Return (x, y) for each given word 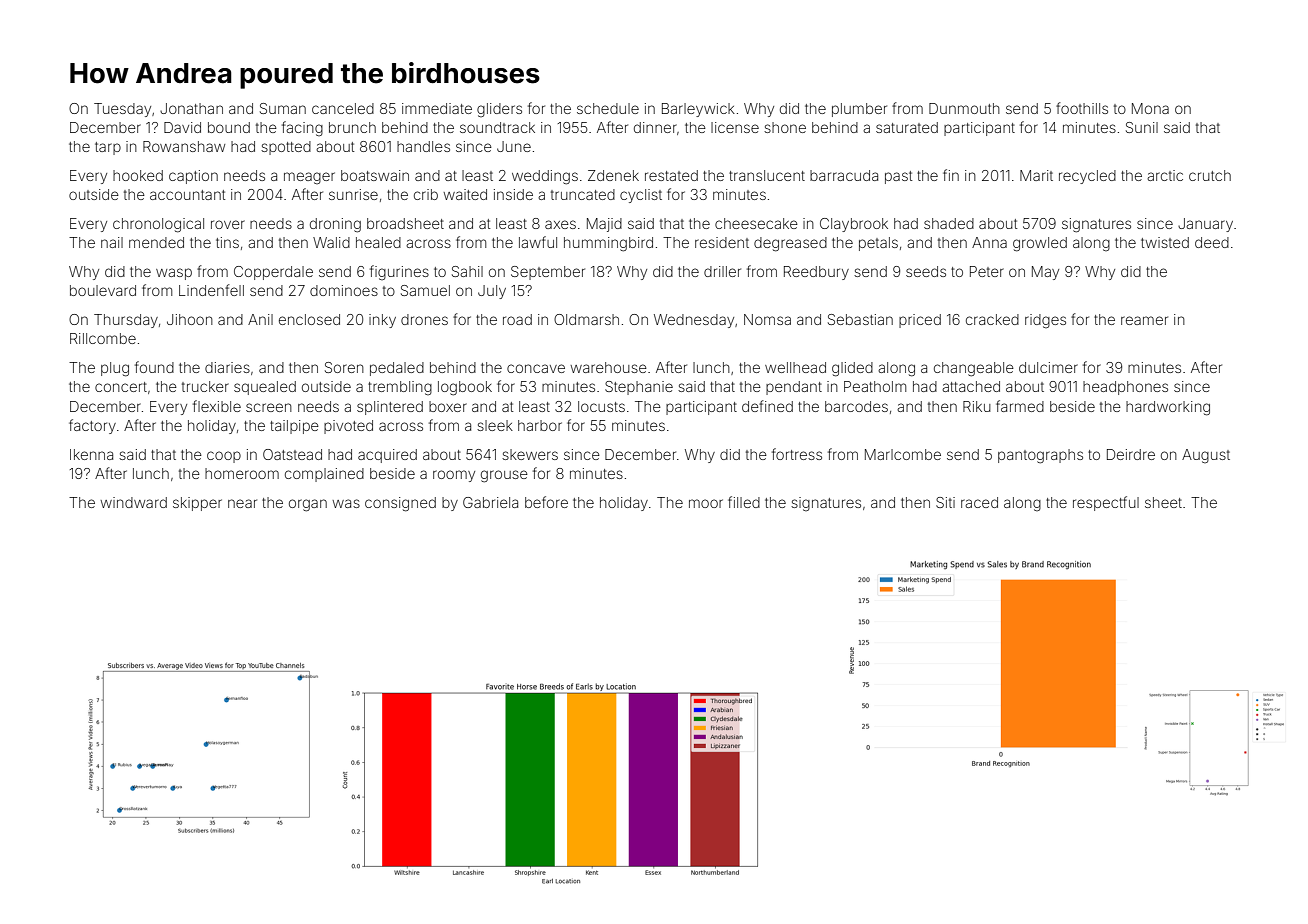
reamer (1144, 320)
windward (133, 502)
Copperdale (273, 273)
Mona (1150, 108)
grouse (504, 476)
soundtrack (497, 127)
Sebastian (860, 319)
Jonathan (191, 108)
